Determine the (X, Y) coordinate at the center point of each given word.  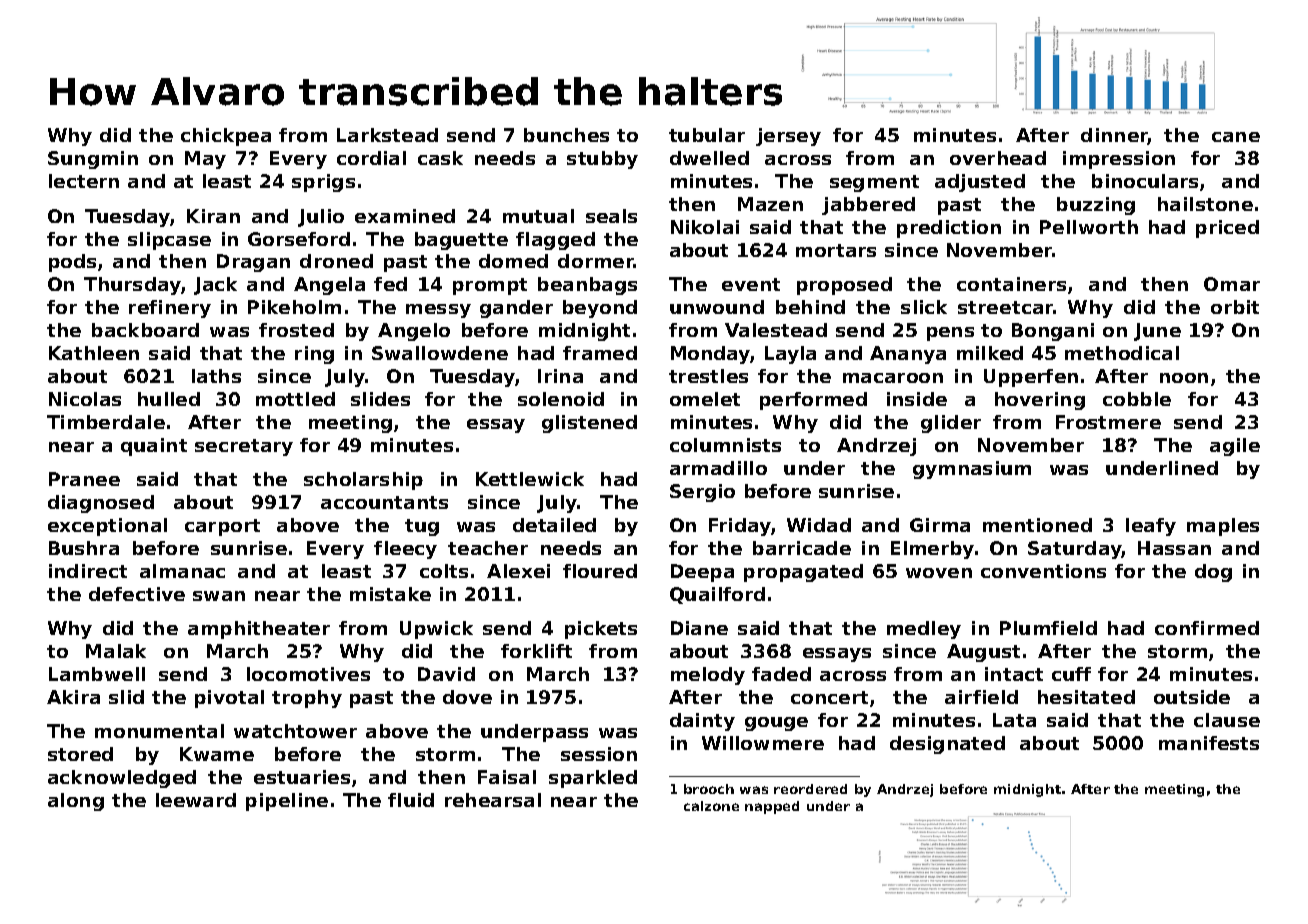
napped (772, 807)
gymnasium (972, 470)
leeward (196, 800)
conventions (1043, 571)
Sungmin (93, 160)
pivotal (229, 699)
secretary (244, 447)
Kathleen (94, 353)
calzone (711, 806)
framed (600, 353)
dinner (1114, 136)
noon (1184, 378)
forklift (536, 651)
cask (440, 158)
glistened (589, 424)
